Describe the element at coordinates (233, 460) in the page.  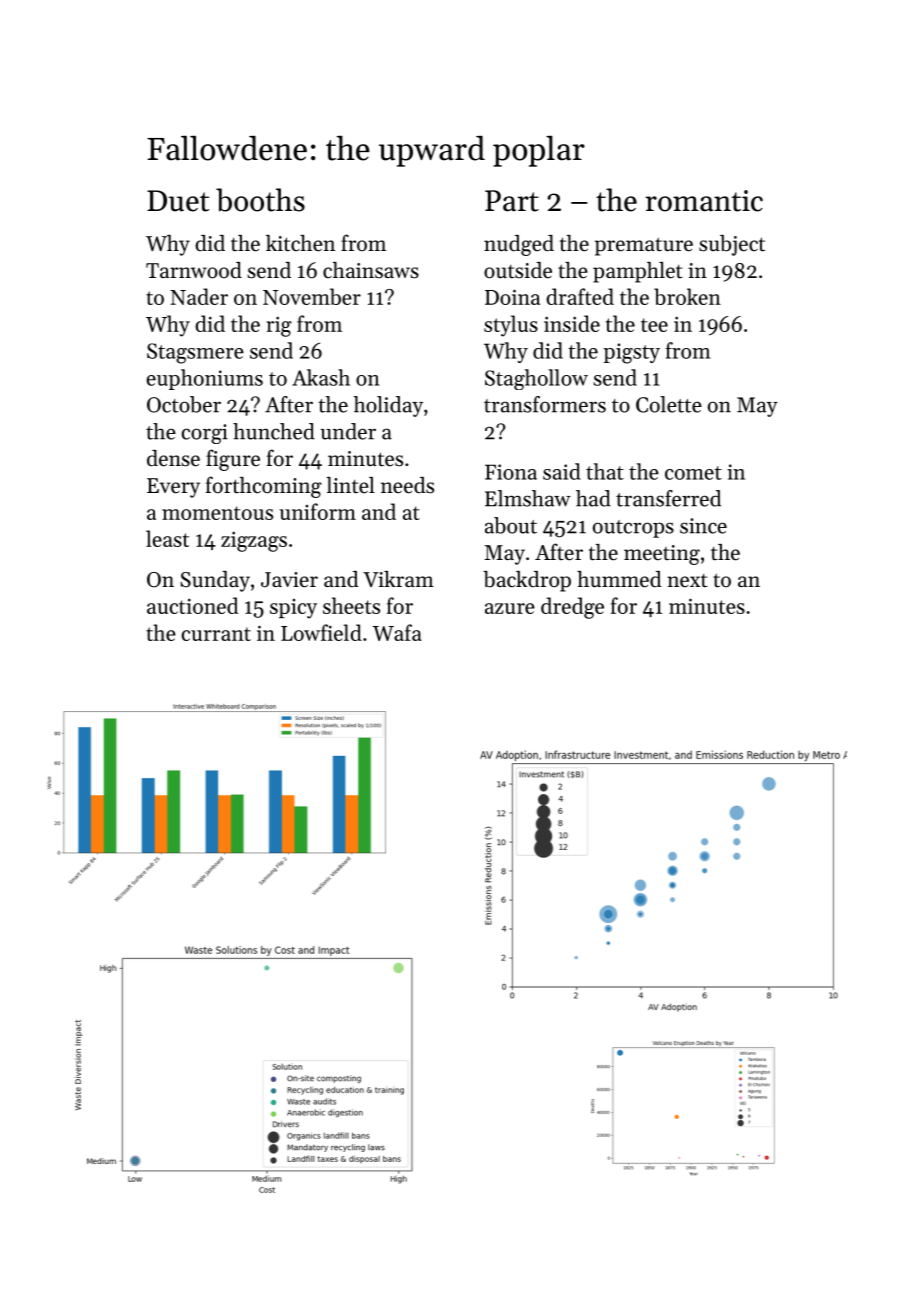
I see `figure` at that location.
